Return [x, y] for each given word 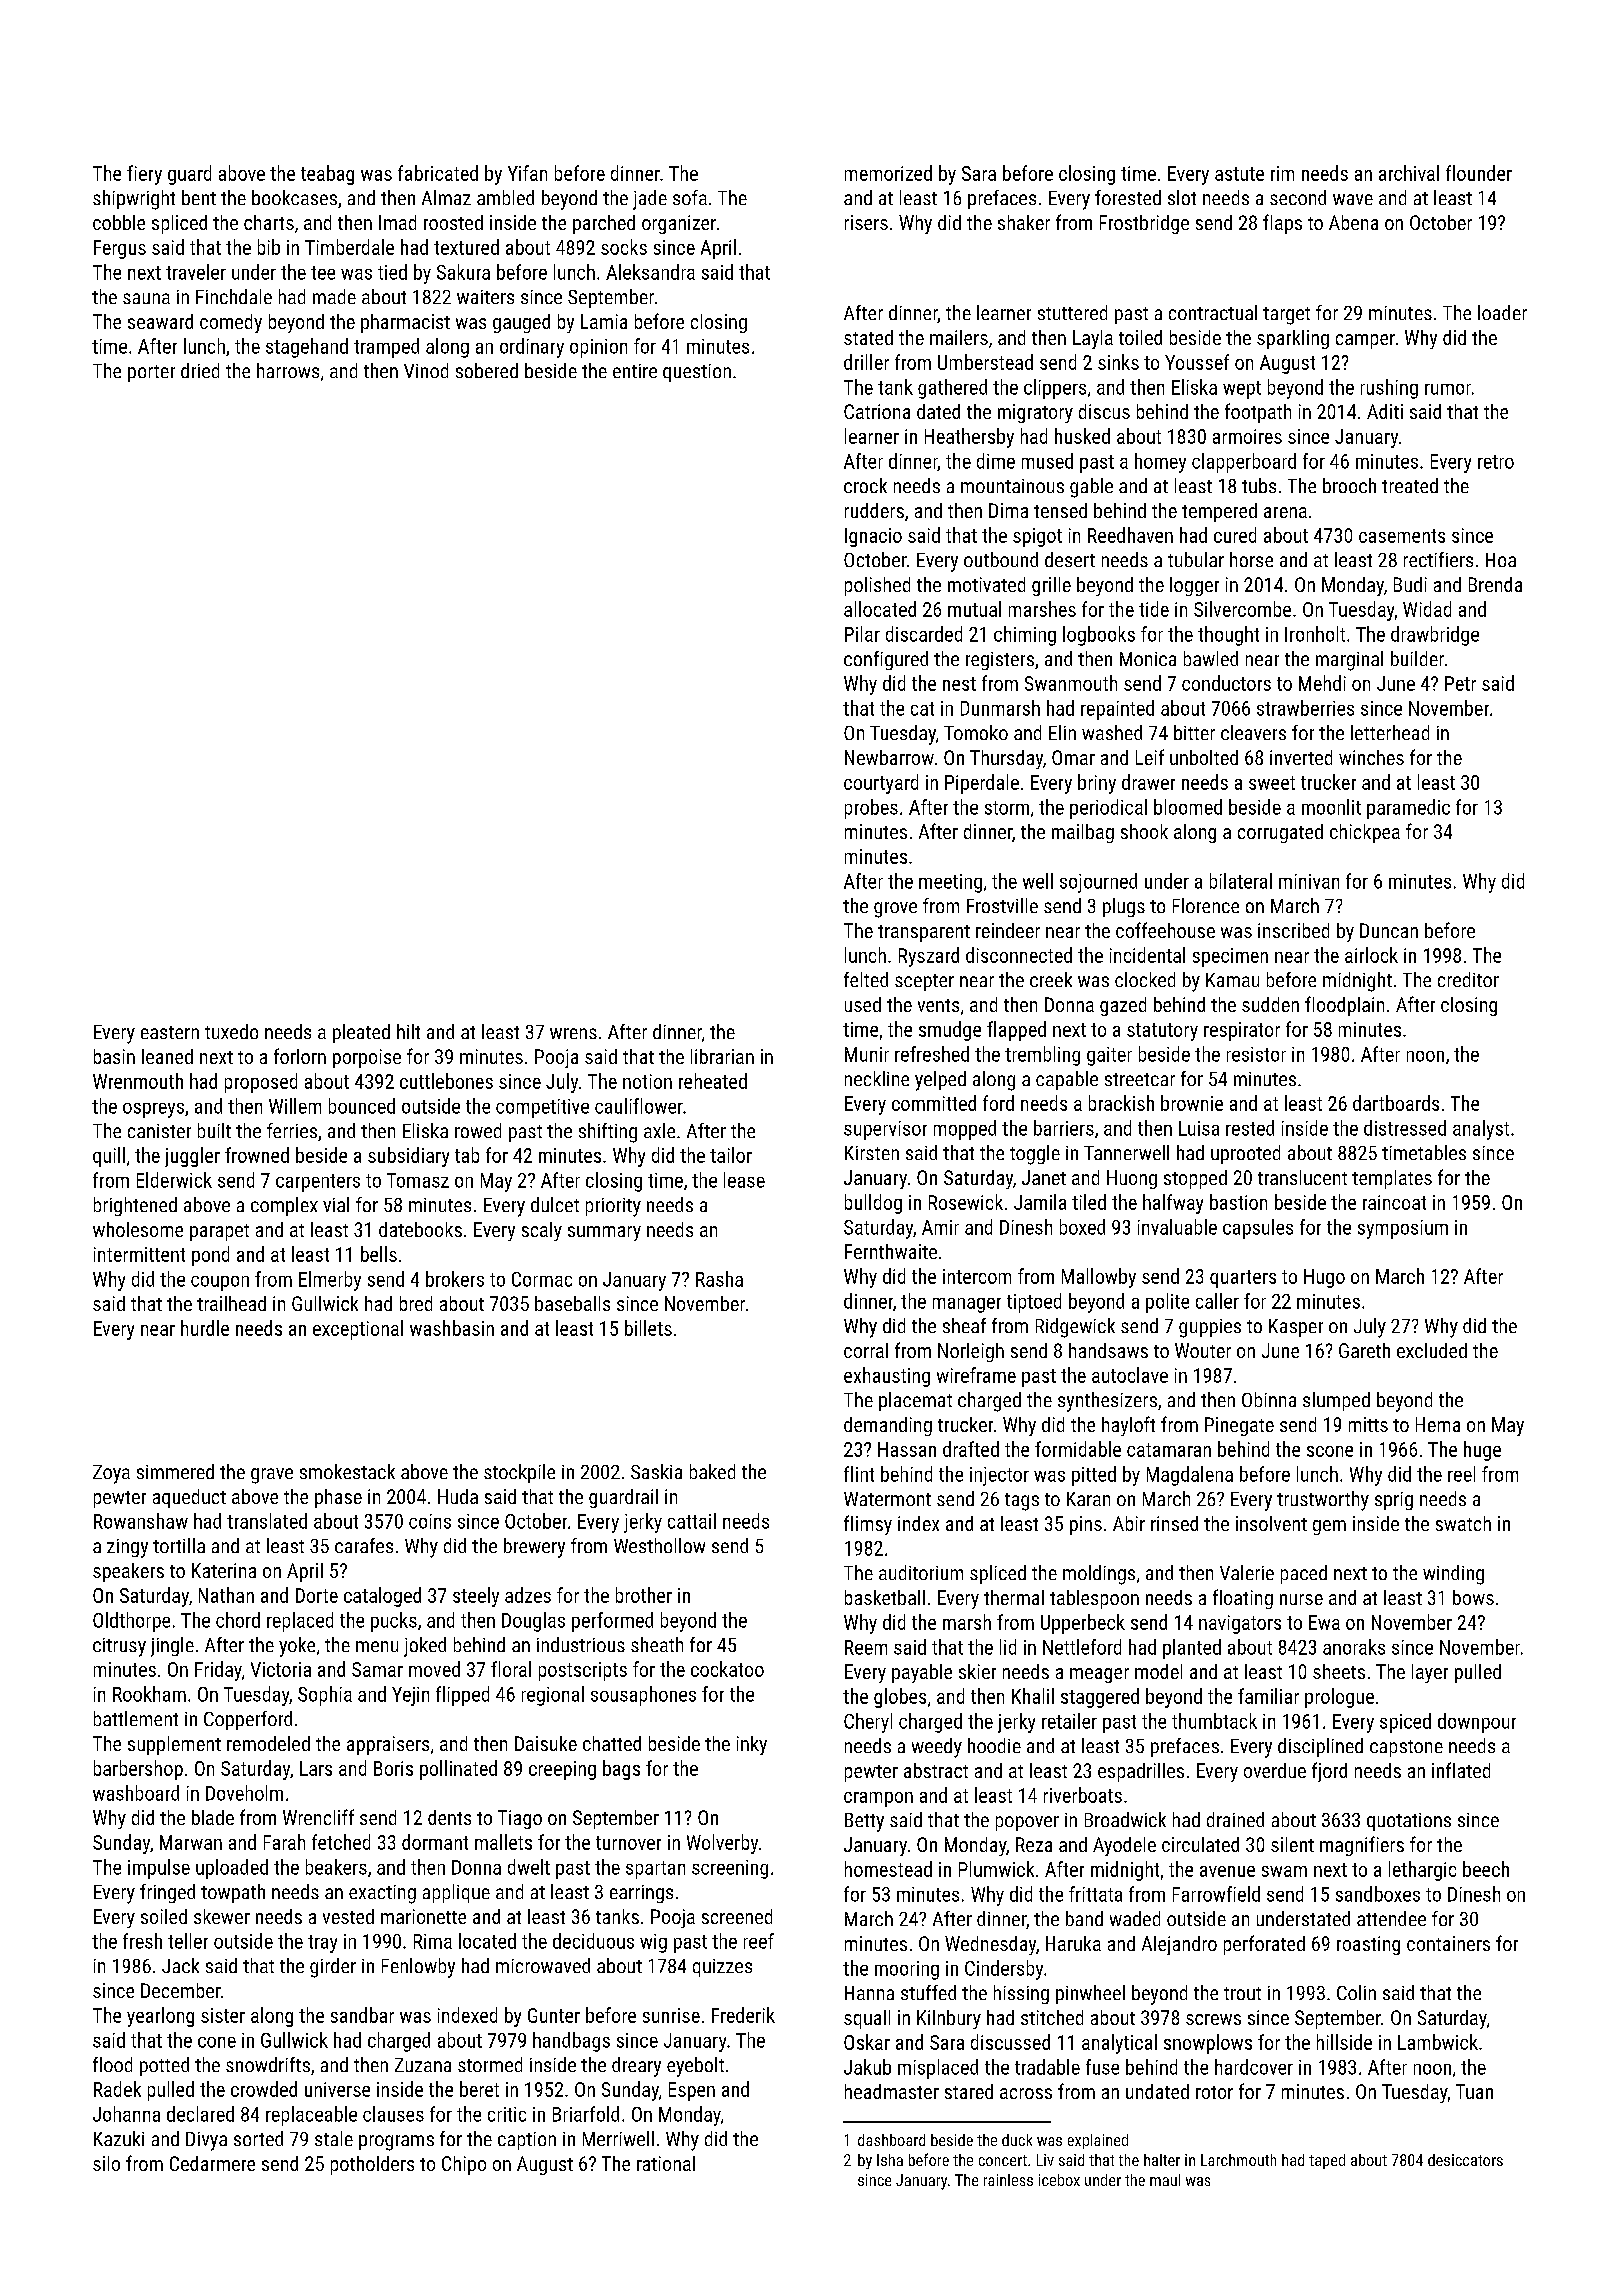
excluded [1432, 1350]
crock [865, 485]
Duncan [1389, 930]
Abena [1353, 222]
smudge [950, 1031]
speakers [128, 1572]
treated [1410, 485]
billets [648, 1328]
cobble [119, 222]
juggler [192, 1157]
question [697, 373]
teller [188, 1941]
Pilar [862, 634]
